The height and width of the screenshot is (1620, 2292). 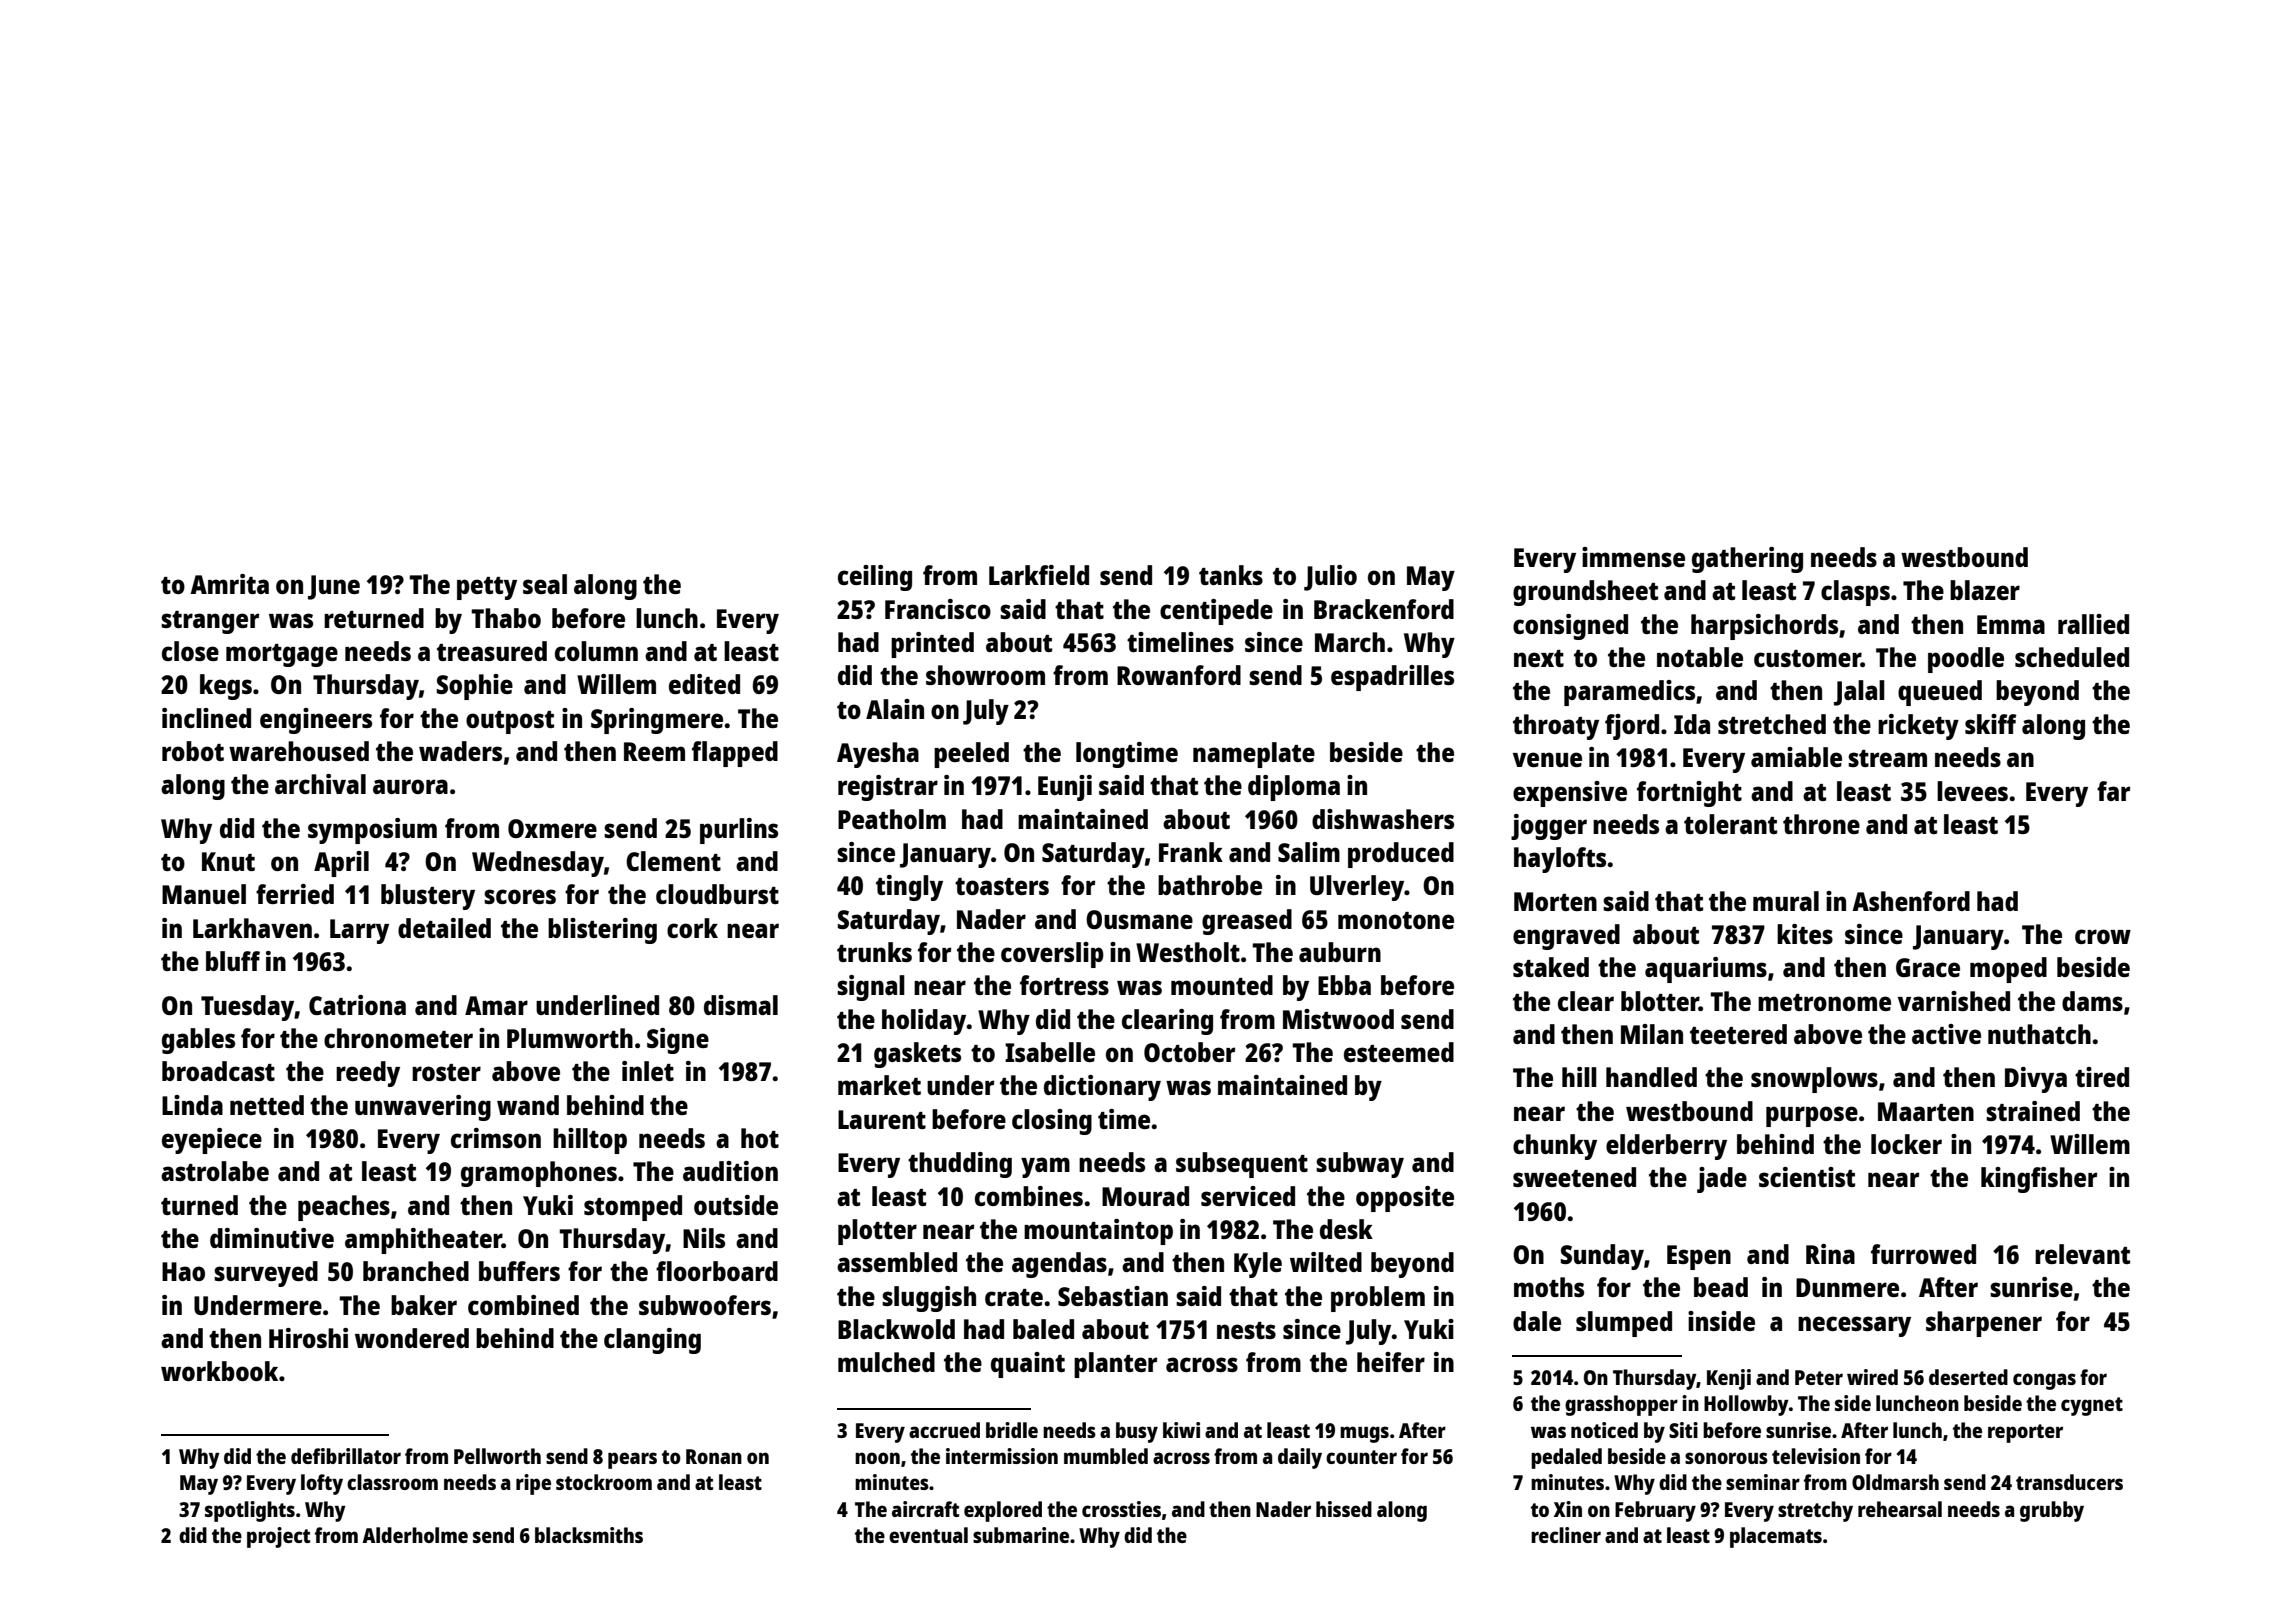 I want to click on spotlights, so click(x=250, y=1511).
